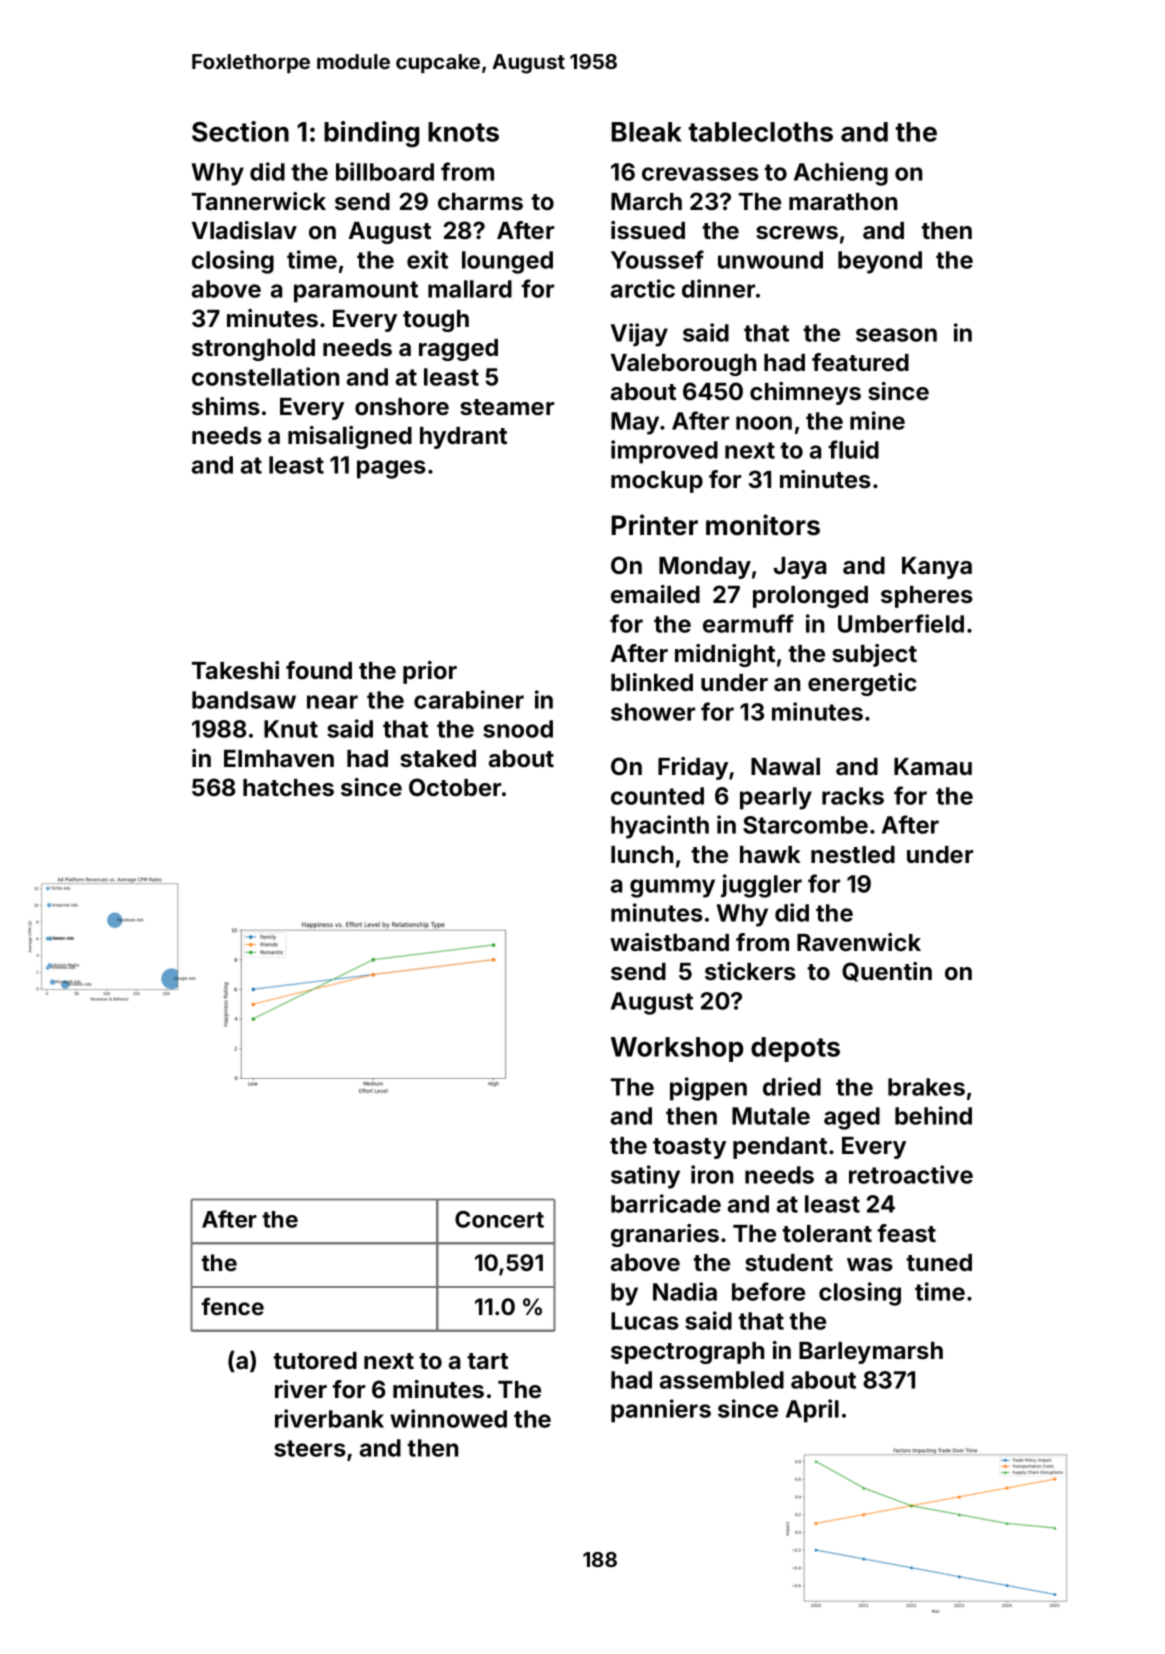 The image size is (1165, 1654). I want to click on steers, so click(310, 1448).
